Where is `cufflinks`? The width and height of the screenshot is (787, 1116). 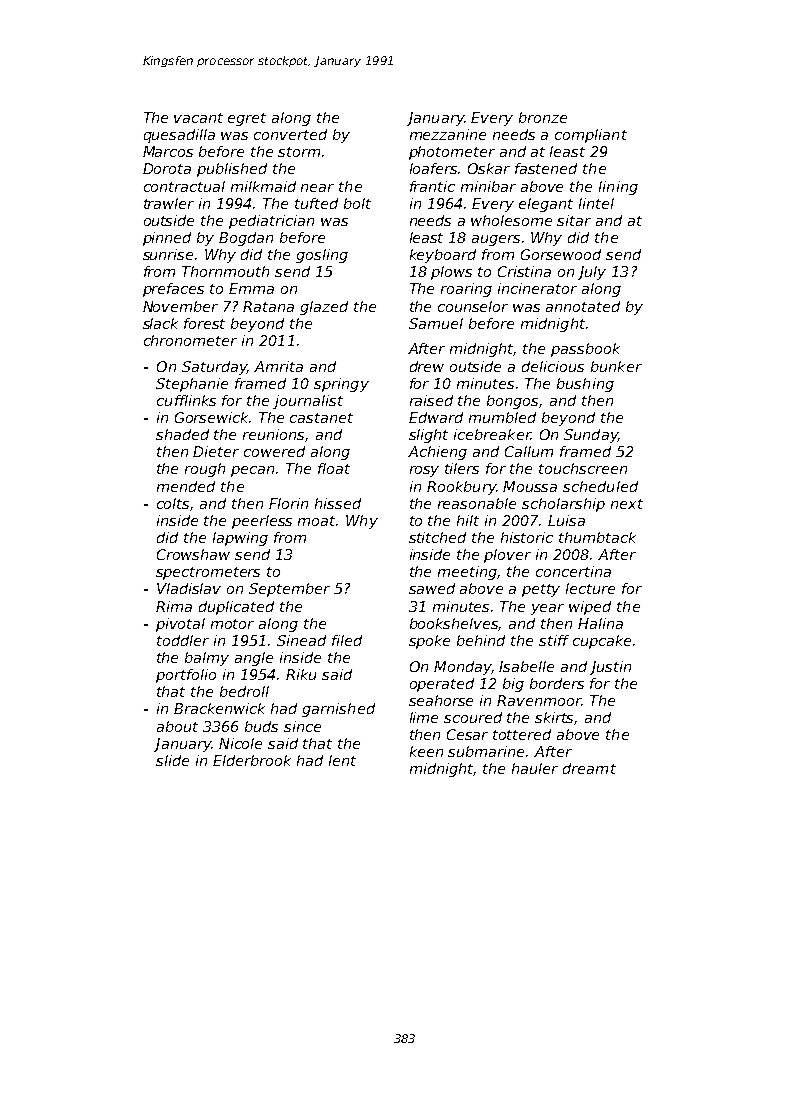 cufflinks is located at coordinates (186, 400).
